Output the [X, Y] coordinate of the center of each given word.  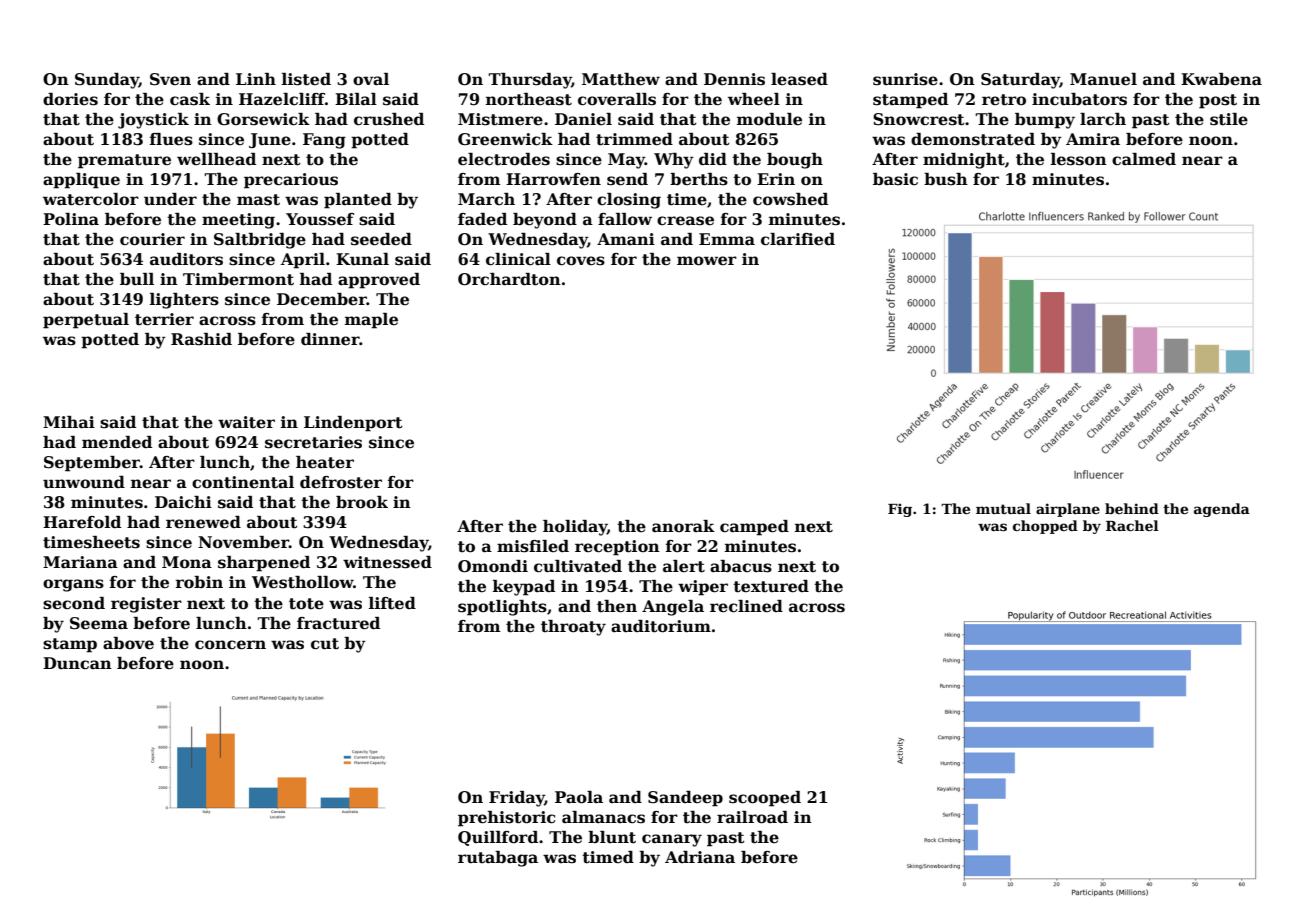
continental [243, 482]
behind [1132, 508]
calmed [1144, 159]
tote [306, 604]
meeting [238, 221]
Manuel [1103, 79]
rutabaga [498, 859]
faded [482, 219]
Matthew [621, 79]
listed [306, 79]
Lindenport [353, 424]
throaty [573, 628]
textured [771, 586]
